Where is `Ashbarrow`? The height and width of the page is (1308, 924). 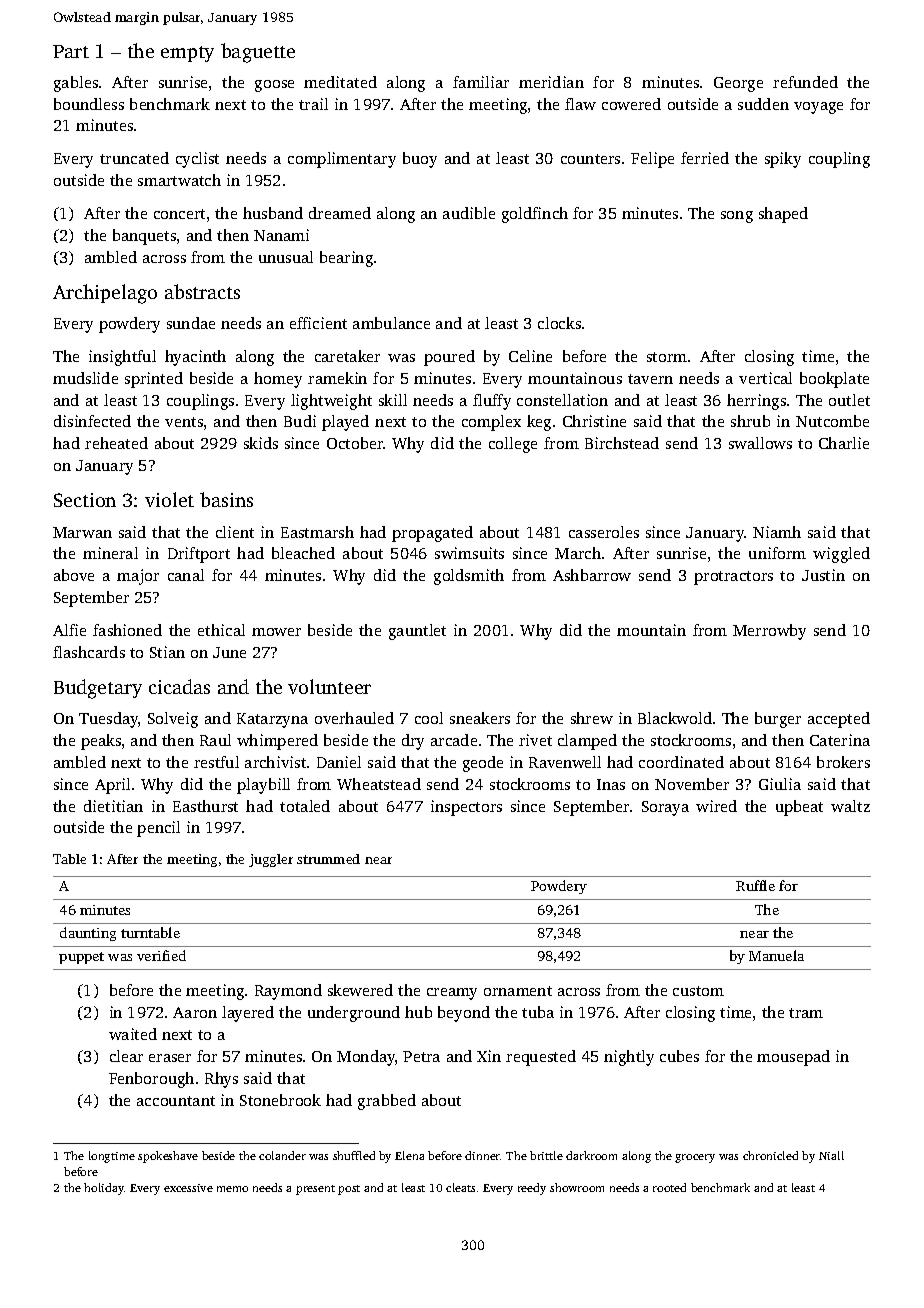
Ashbarrow is located at coordinates (592, 575).
